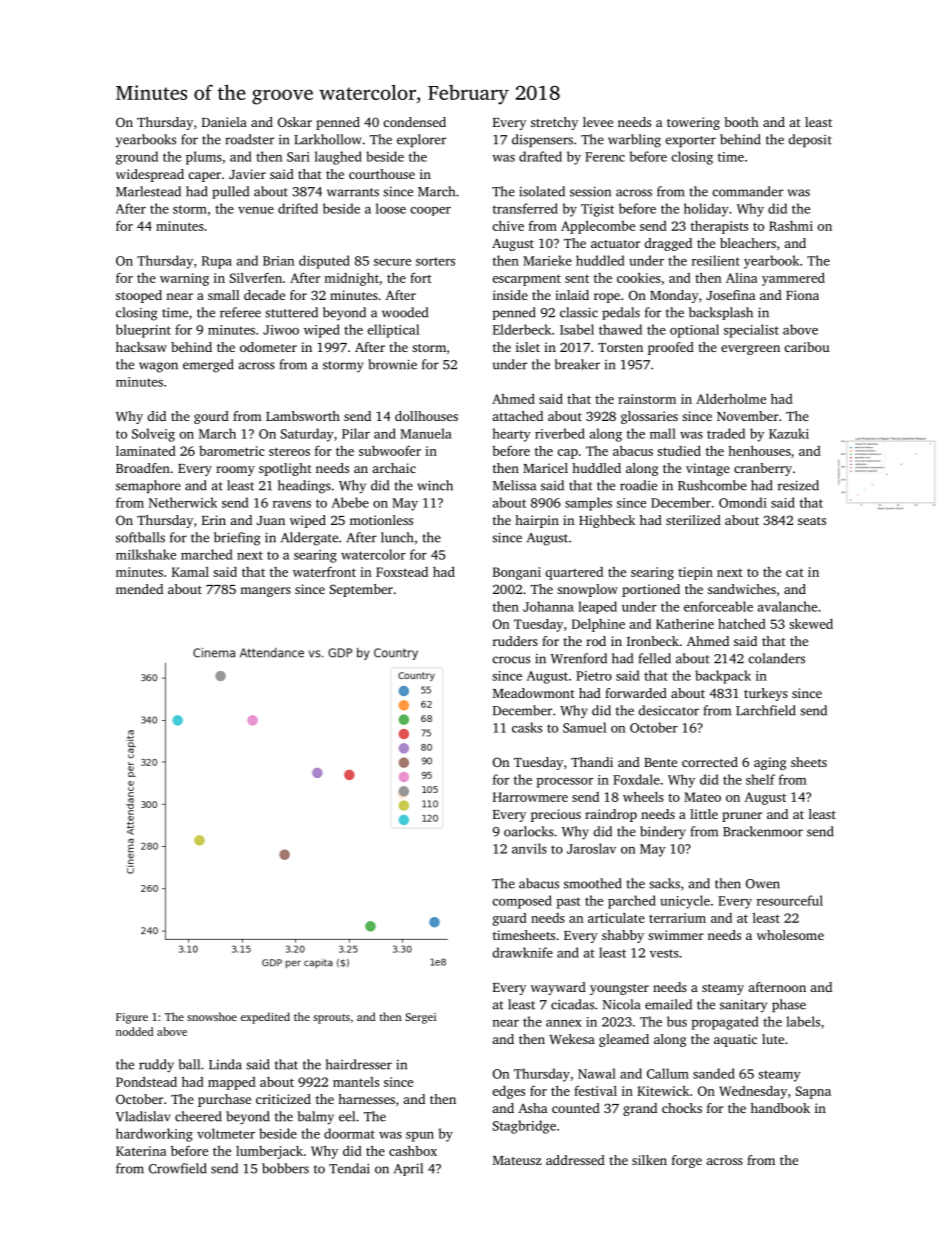 Image resolution: width=952 pixels, height=1233 pixels. Describe the element at coordinates (331, 1019) in the image. I see `sprouts` at that location.
